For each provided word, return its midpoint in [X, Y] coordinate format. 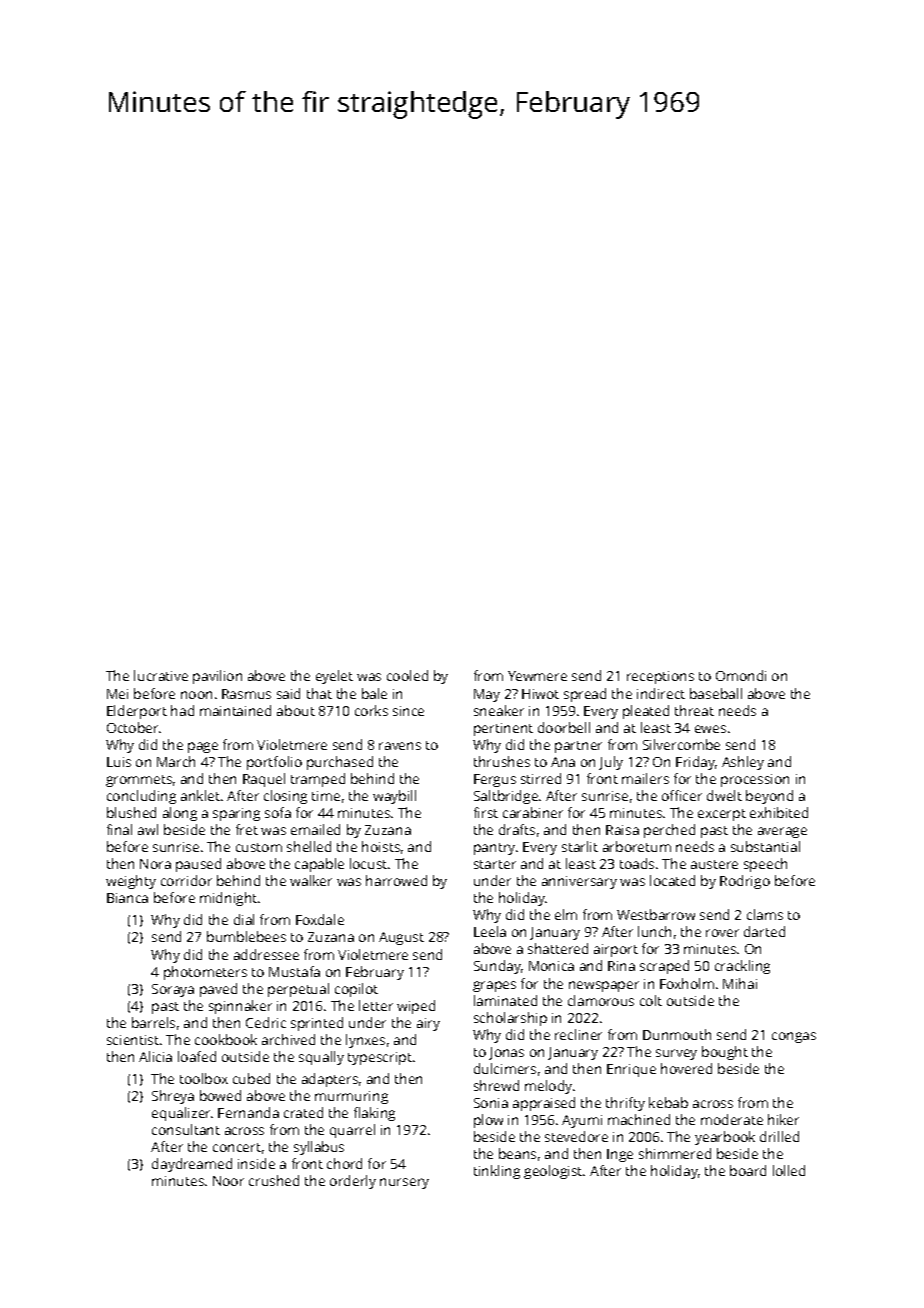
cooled [407, 675]
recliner [578, 1034]
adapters [330, 1080]
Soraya [173, 990]
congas [794, 1037]
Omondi [741, 675]
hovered [686, 1068]
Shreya [173, 1097]
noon [196, 695]
